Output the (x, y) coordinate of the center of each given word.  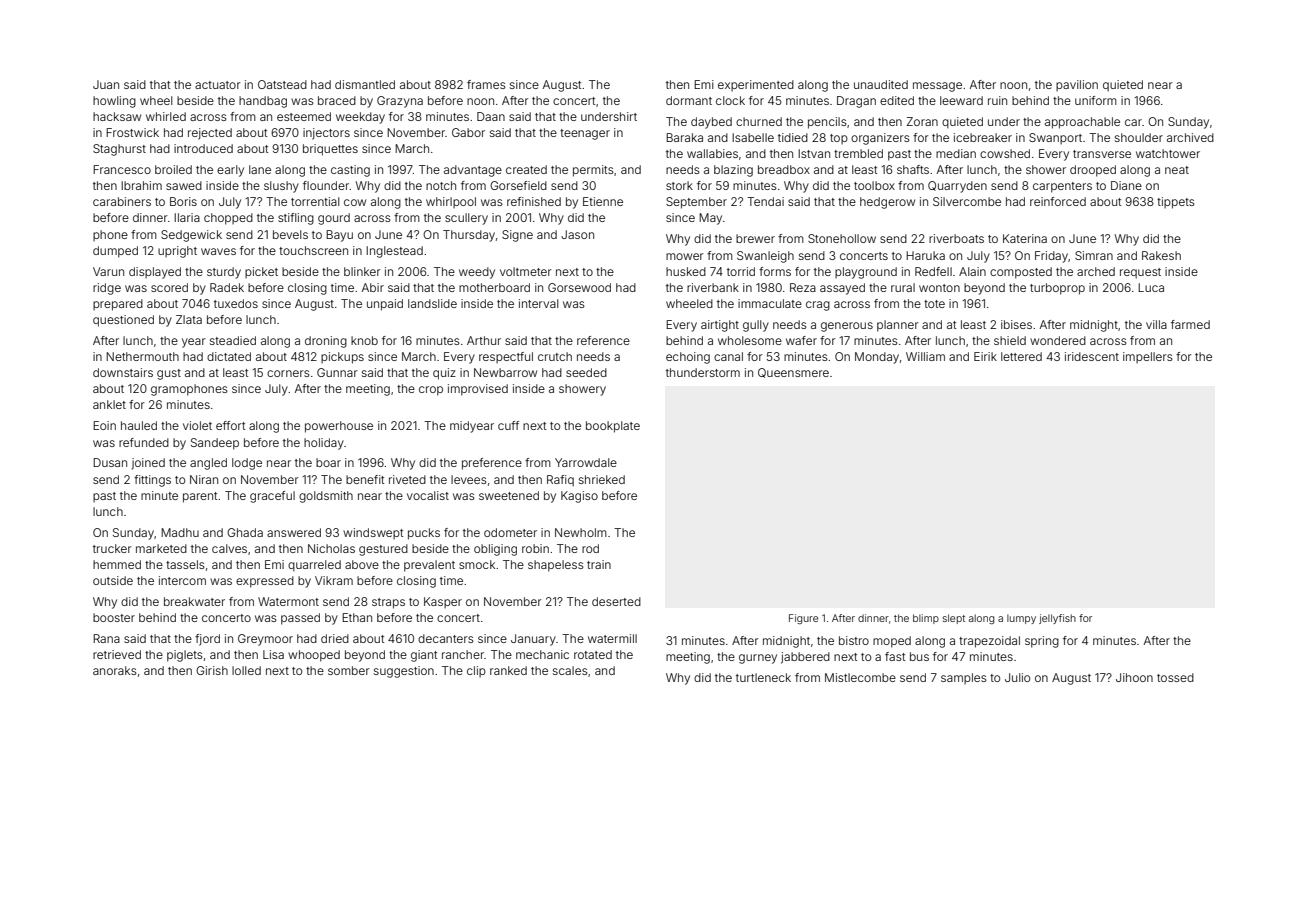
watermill (612, 638)
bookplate (613, 427)
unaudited (881, 84)
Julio (1017, 677)
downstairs (123, 372)
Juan (106, 84)
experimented (756, 85)
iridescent (1092, 356)
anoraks (115, 670)
